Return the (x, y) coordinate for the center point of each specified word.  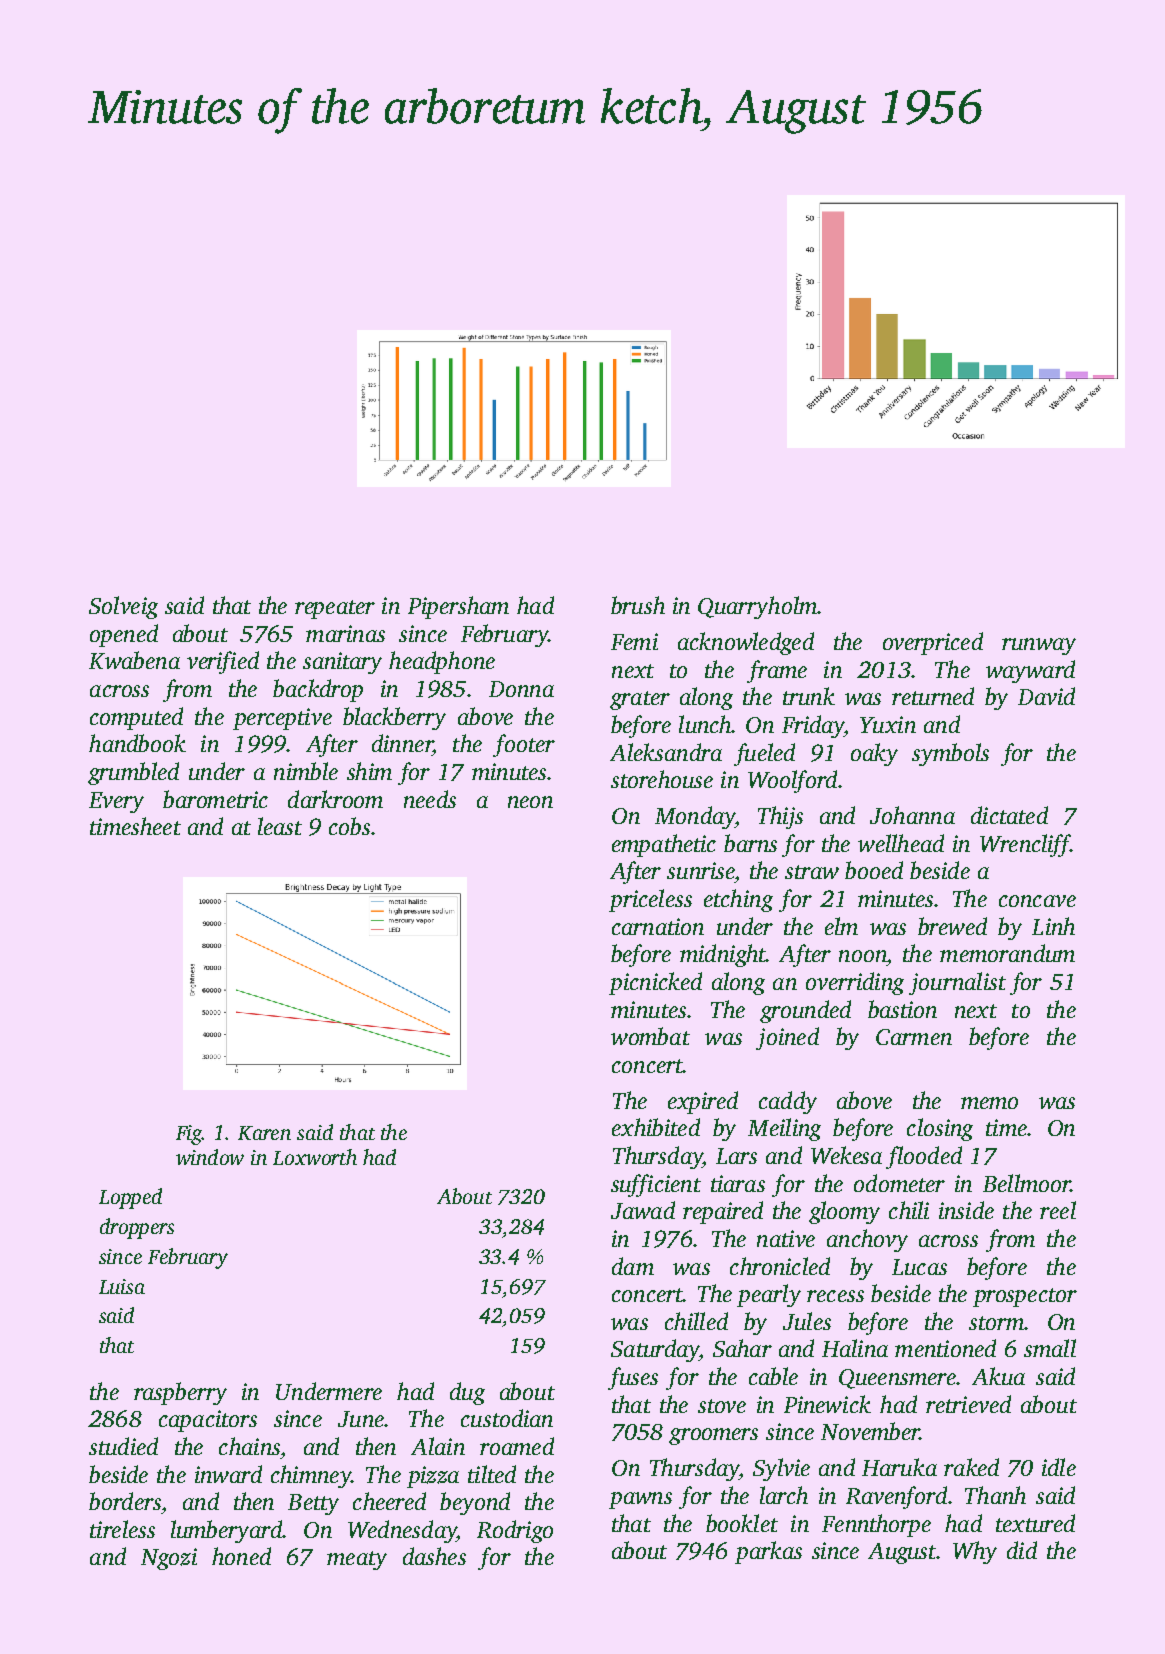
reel (1058, 1210)
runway (1039, 646)
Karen (264, 1133)
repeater (335, 609)
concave (1037, 901)
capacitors (208, 1421)
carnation (658, 926)
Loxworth (315, 1157)
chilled (696, 1321)
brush (638, 605)
